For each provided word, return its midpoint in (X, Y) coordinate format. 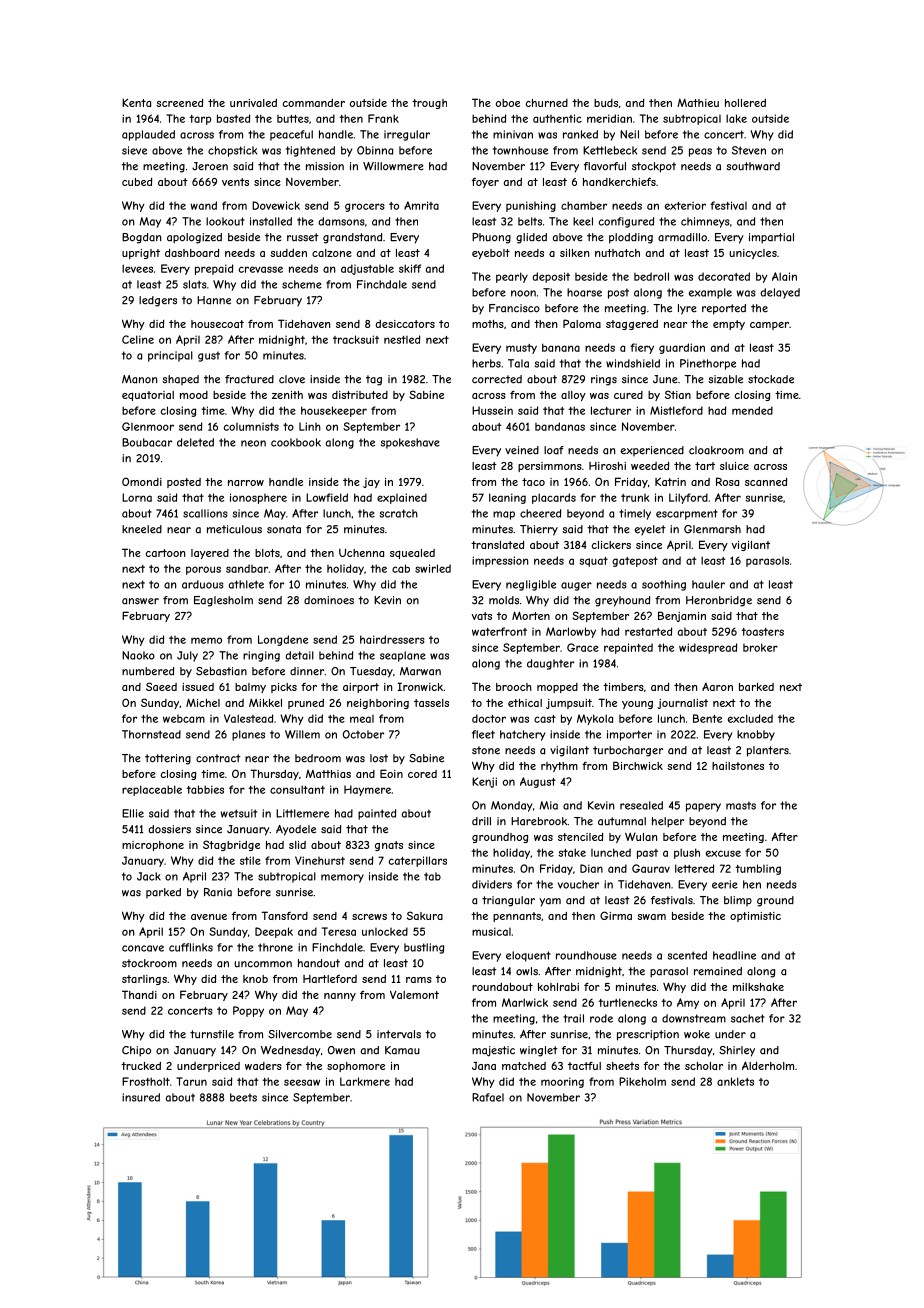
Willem (302, 734)
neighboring (378, 704)
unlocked (385, 931)
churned (547, 103)
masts (741, 805)
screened (179, 103)
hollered (745, 103)
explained (402, 498)
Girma (616, 915)
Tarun (191, 1081)
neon (253, 443)
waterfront (499, 631)
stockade (771, 379)
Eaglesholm (223, 601)
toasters (762, 632)
